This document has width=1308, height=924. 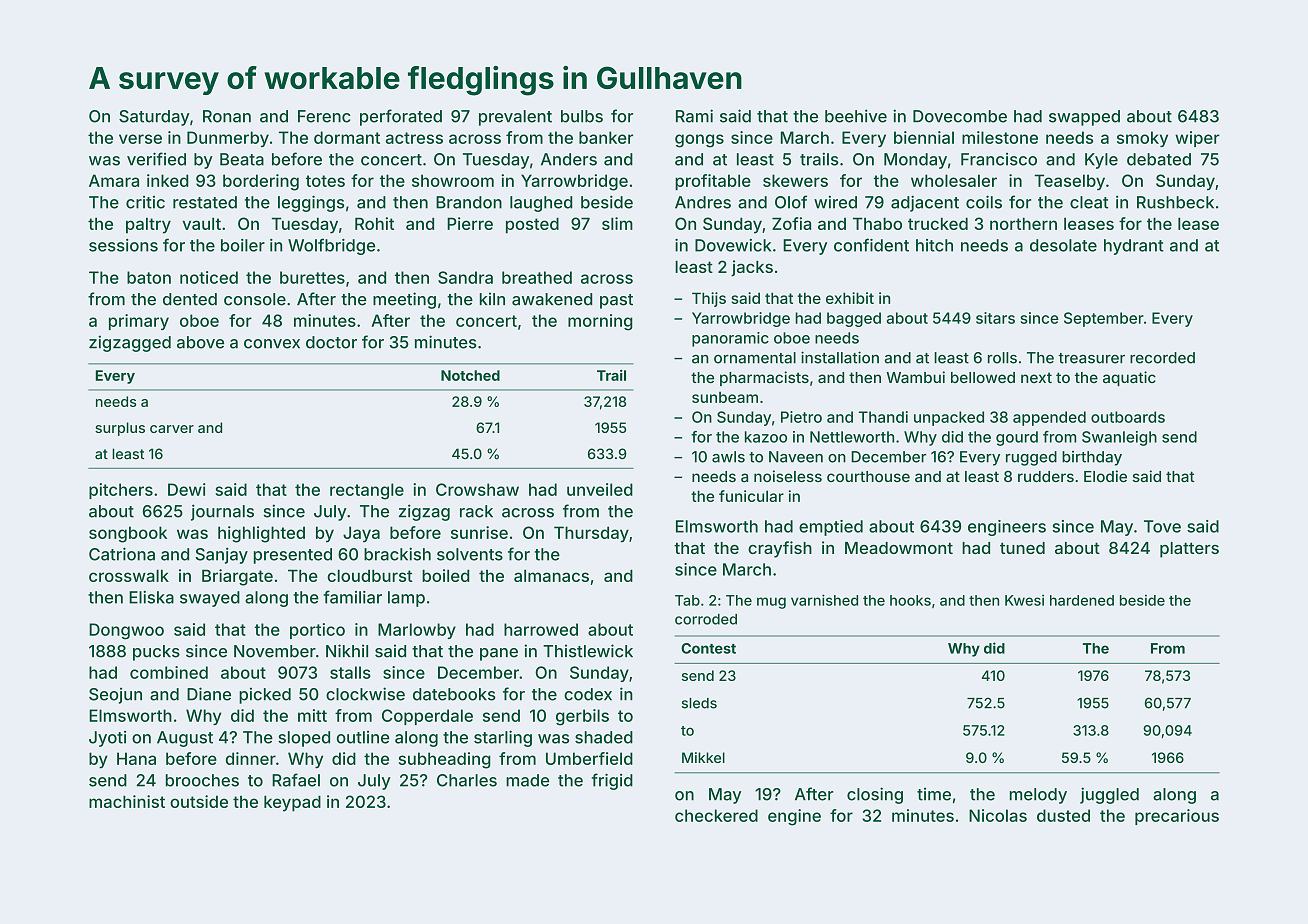 I want to click on meeting, so click(x=404, y=300).
